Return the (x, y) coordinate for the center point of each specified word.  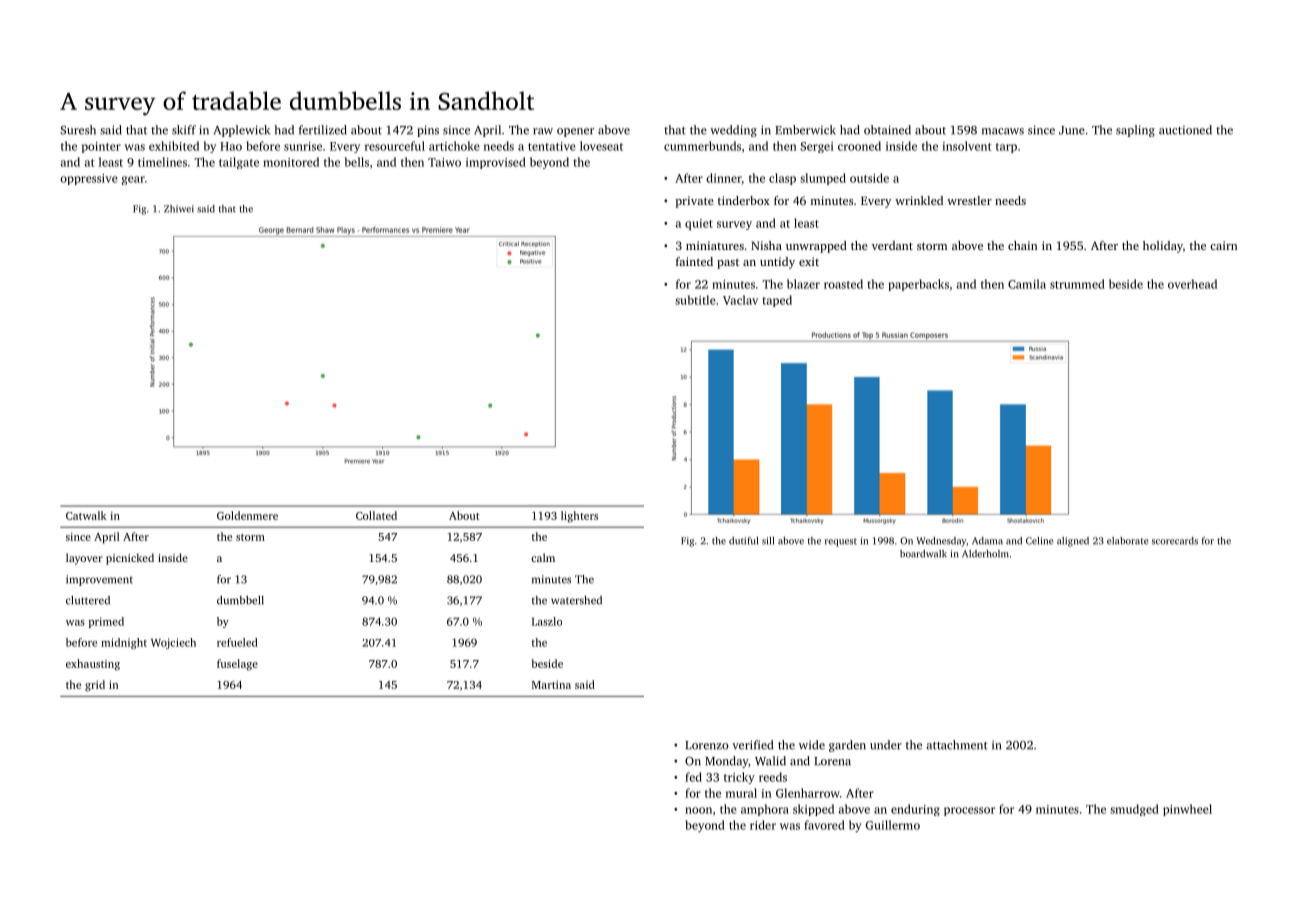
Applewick (242, 131)
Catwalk (86, 515)
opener (575, 132)
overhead (1192, 284)
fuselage (237, 665)
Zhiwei (179, 209)
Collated (376, 515)
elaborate (1127, 541)
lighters (579, 517)
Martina (551, 685)
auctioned (1185, 130)
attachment (957, 745)
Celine (1039, 541)
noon (698, 810)
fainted (694, 261)
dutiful (743, 541)
